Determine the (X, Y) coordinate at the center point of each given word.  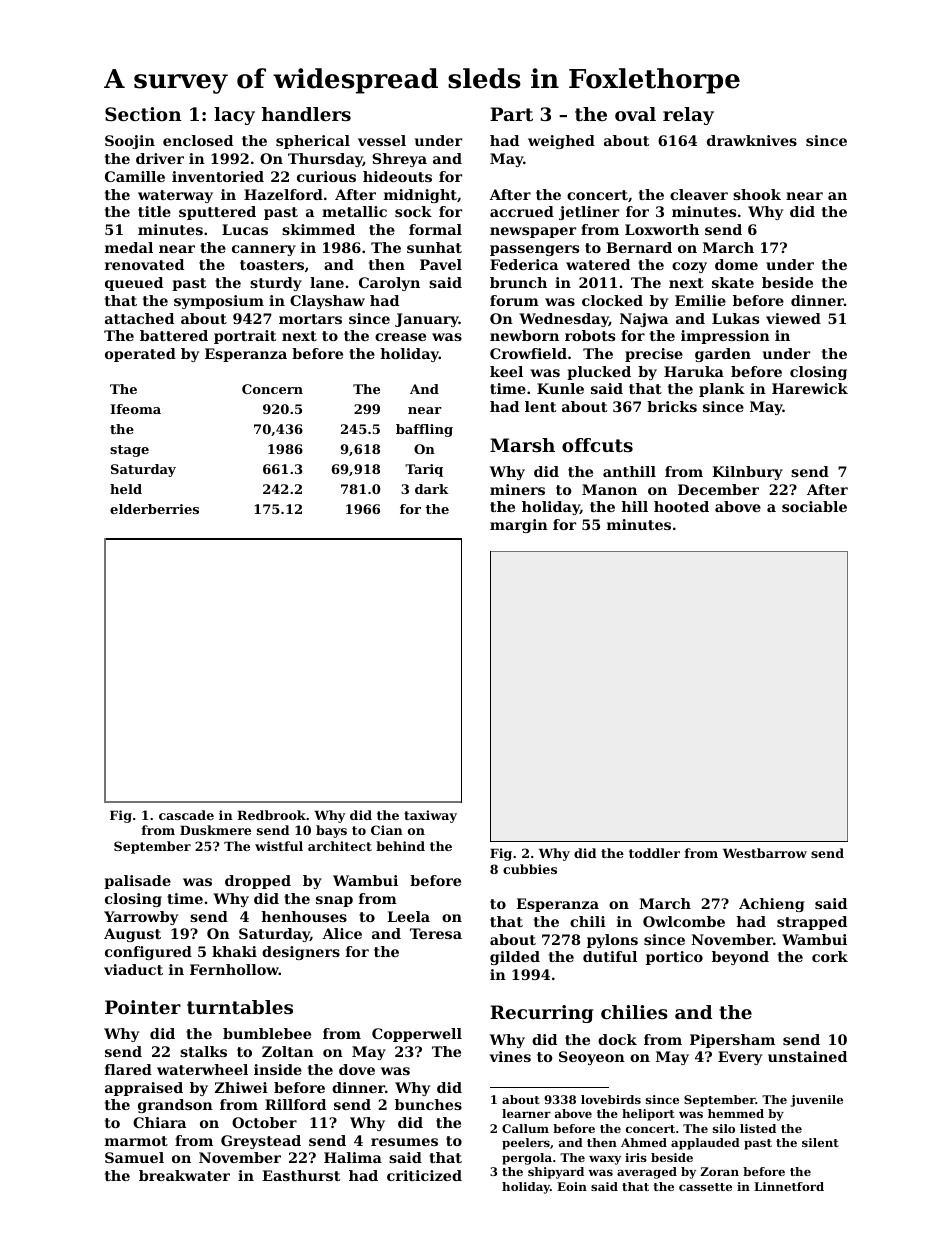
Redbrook (271, 815)
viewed (793, 318)
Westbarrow (765, 853)
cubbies (530, 869)
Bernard (639, 247)
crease (400, 337)
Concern (272, 389)
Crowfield (528, 353)
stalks (203, 1051)
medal (129, 247)
